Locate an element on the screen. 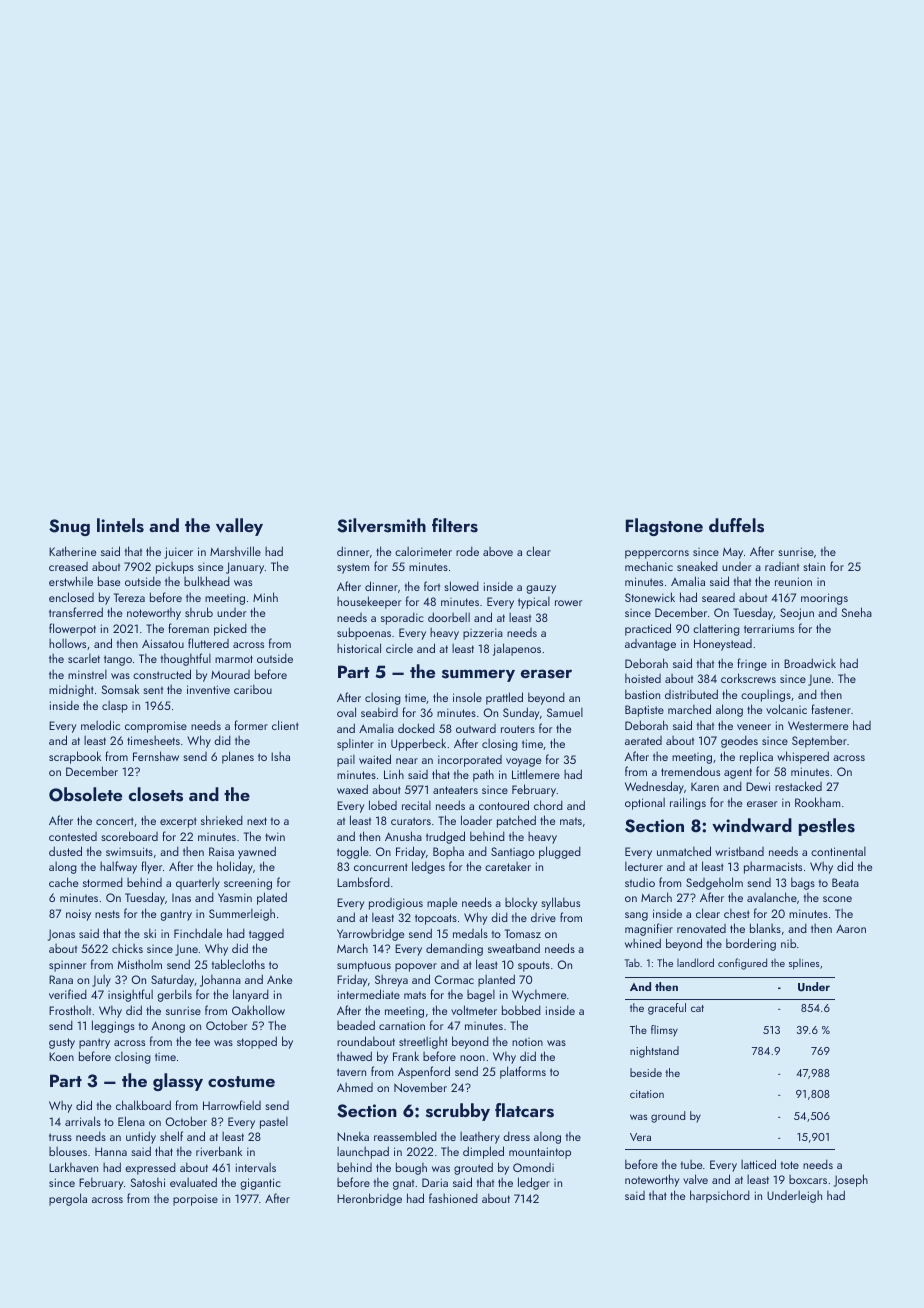 Image resolution: width=924 pixels, height=1308 pixels. midnight is located at coordinates (71, 690).
